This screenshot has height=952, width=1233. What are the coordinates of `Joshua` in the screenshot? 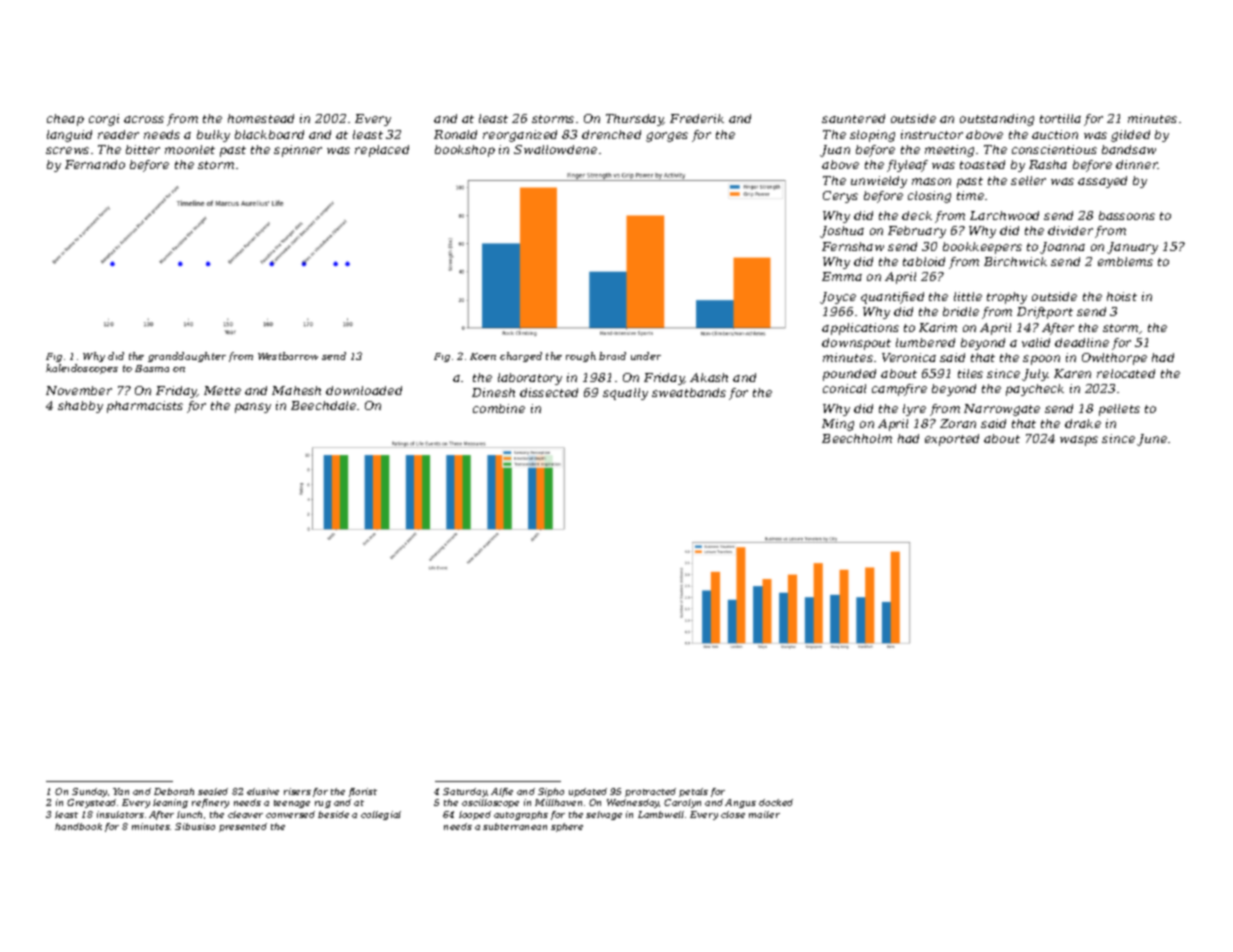 It's located at (842, 232).
